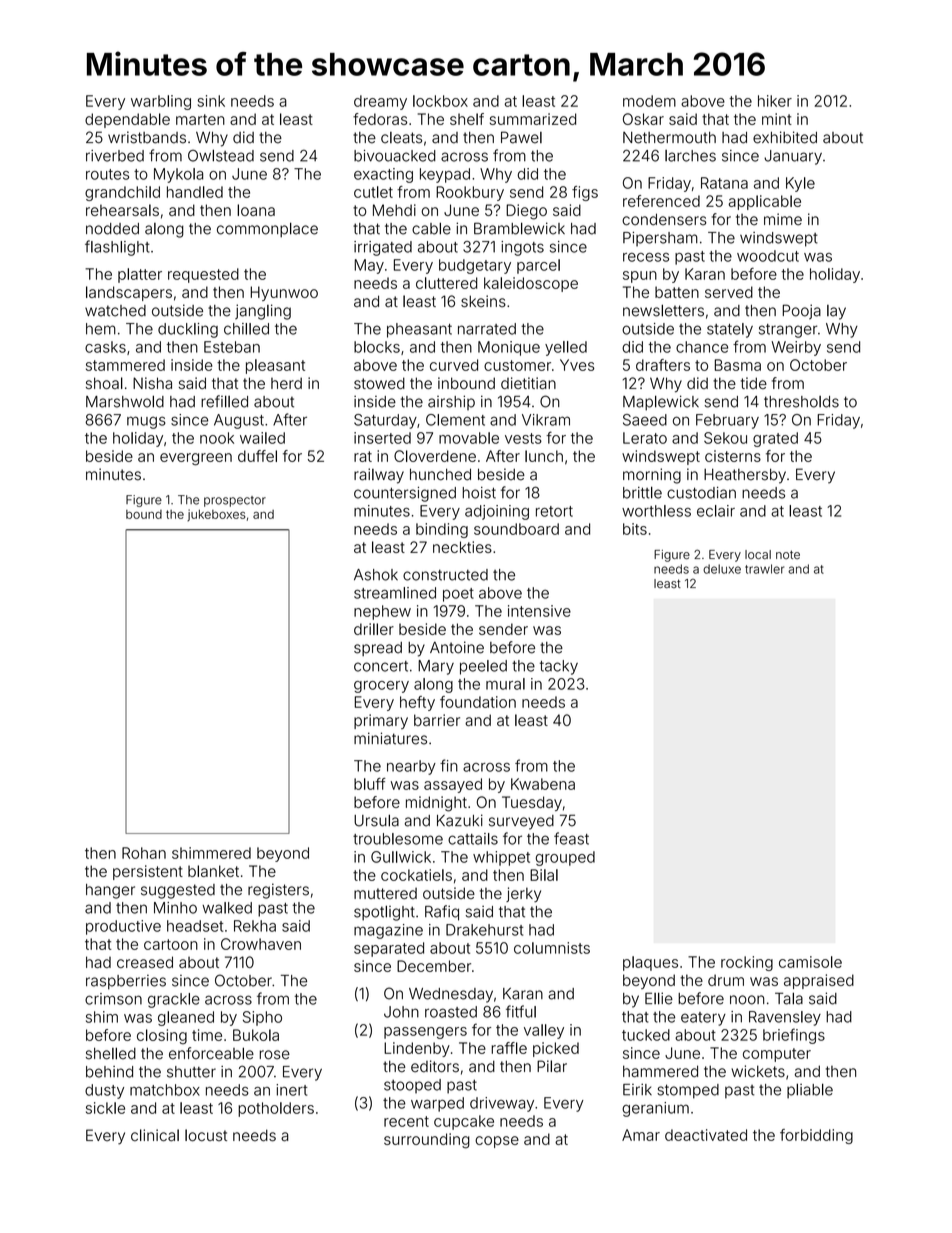 The image size is (952, 1233). What do you see at coordinates (427, 1141) in the image?
I see `surrounding` at bounding box center [427, 1141].
